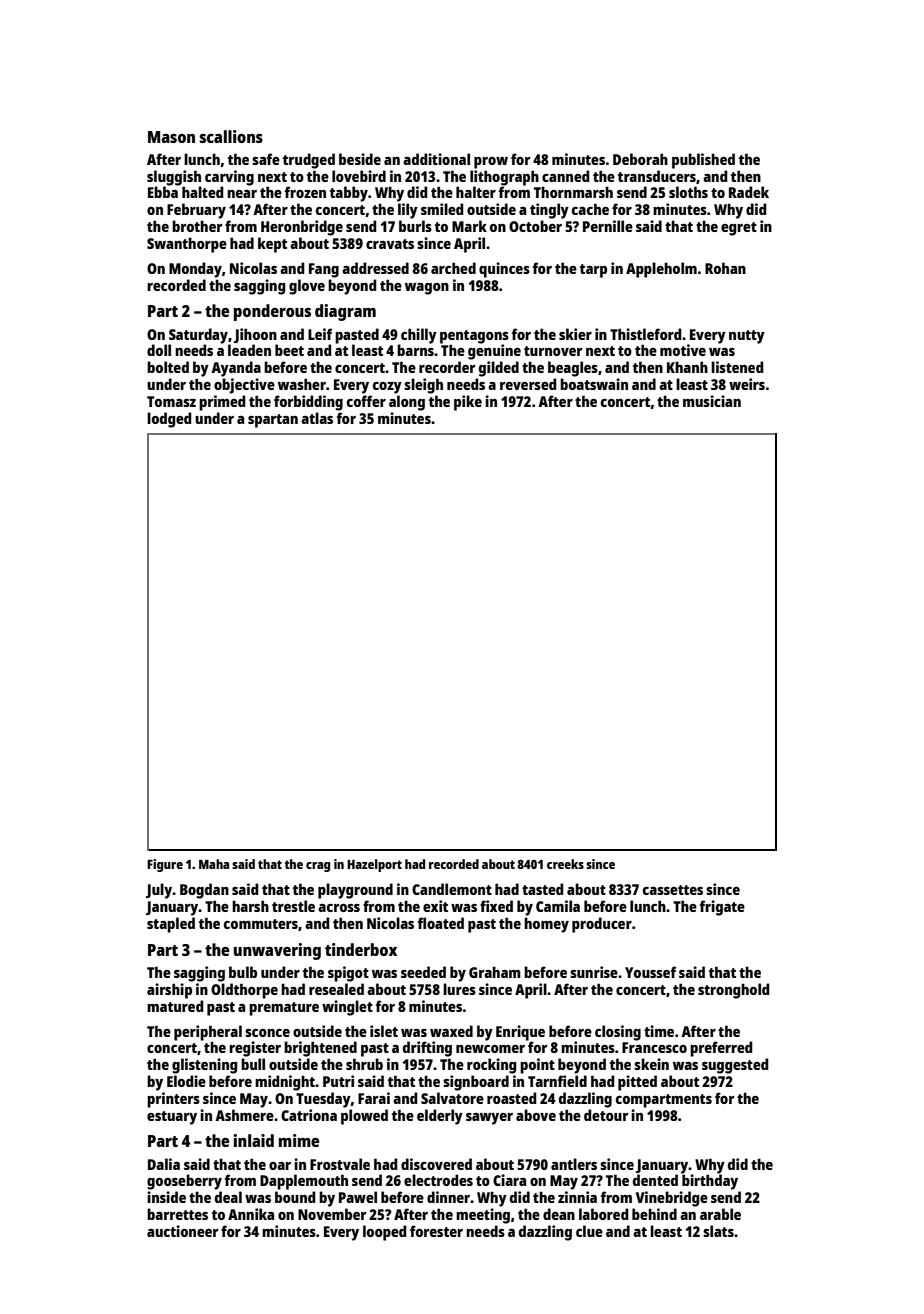 The width and height of the page is (924, 1314). Describe the element at coordinates (423, 972) in the page. I see `seeded` at that location.
